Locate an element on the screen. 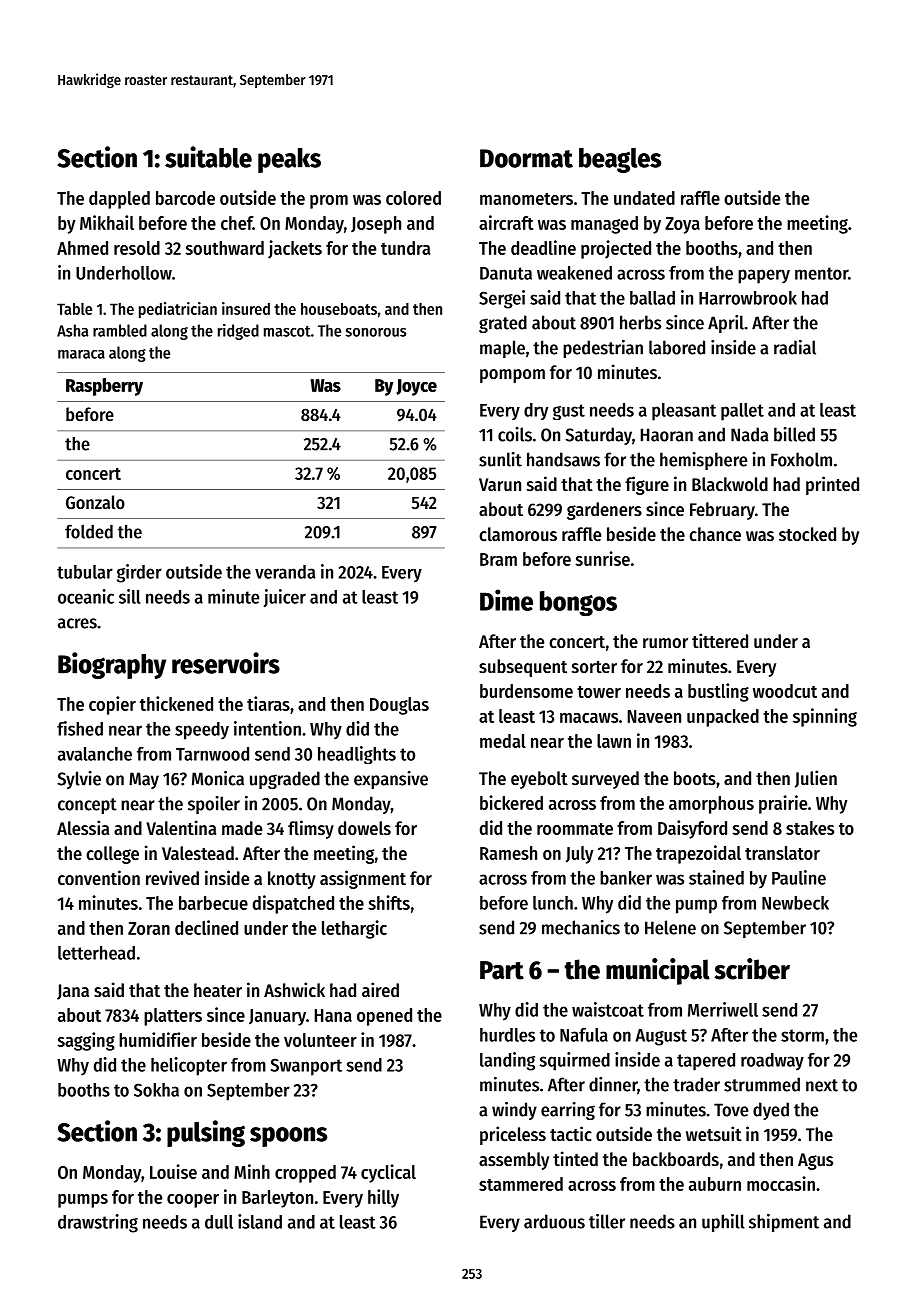 The height and width of the screenshot is (1311, 924). beagles is located at coordinates (620, 160).
